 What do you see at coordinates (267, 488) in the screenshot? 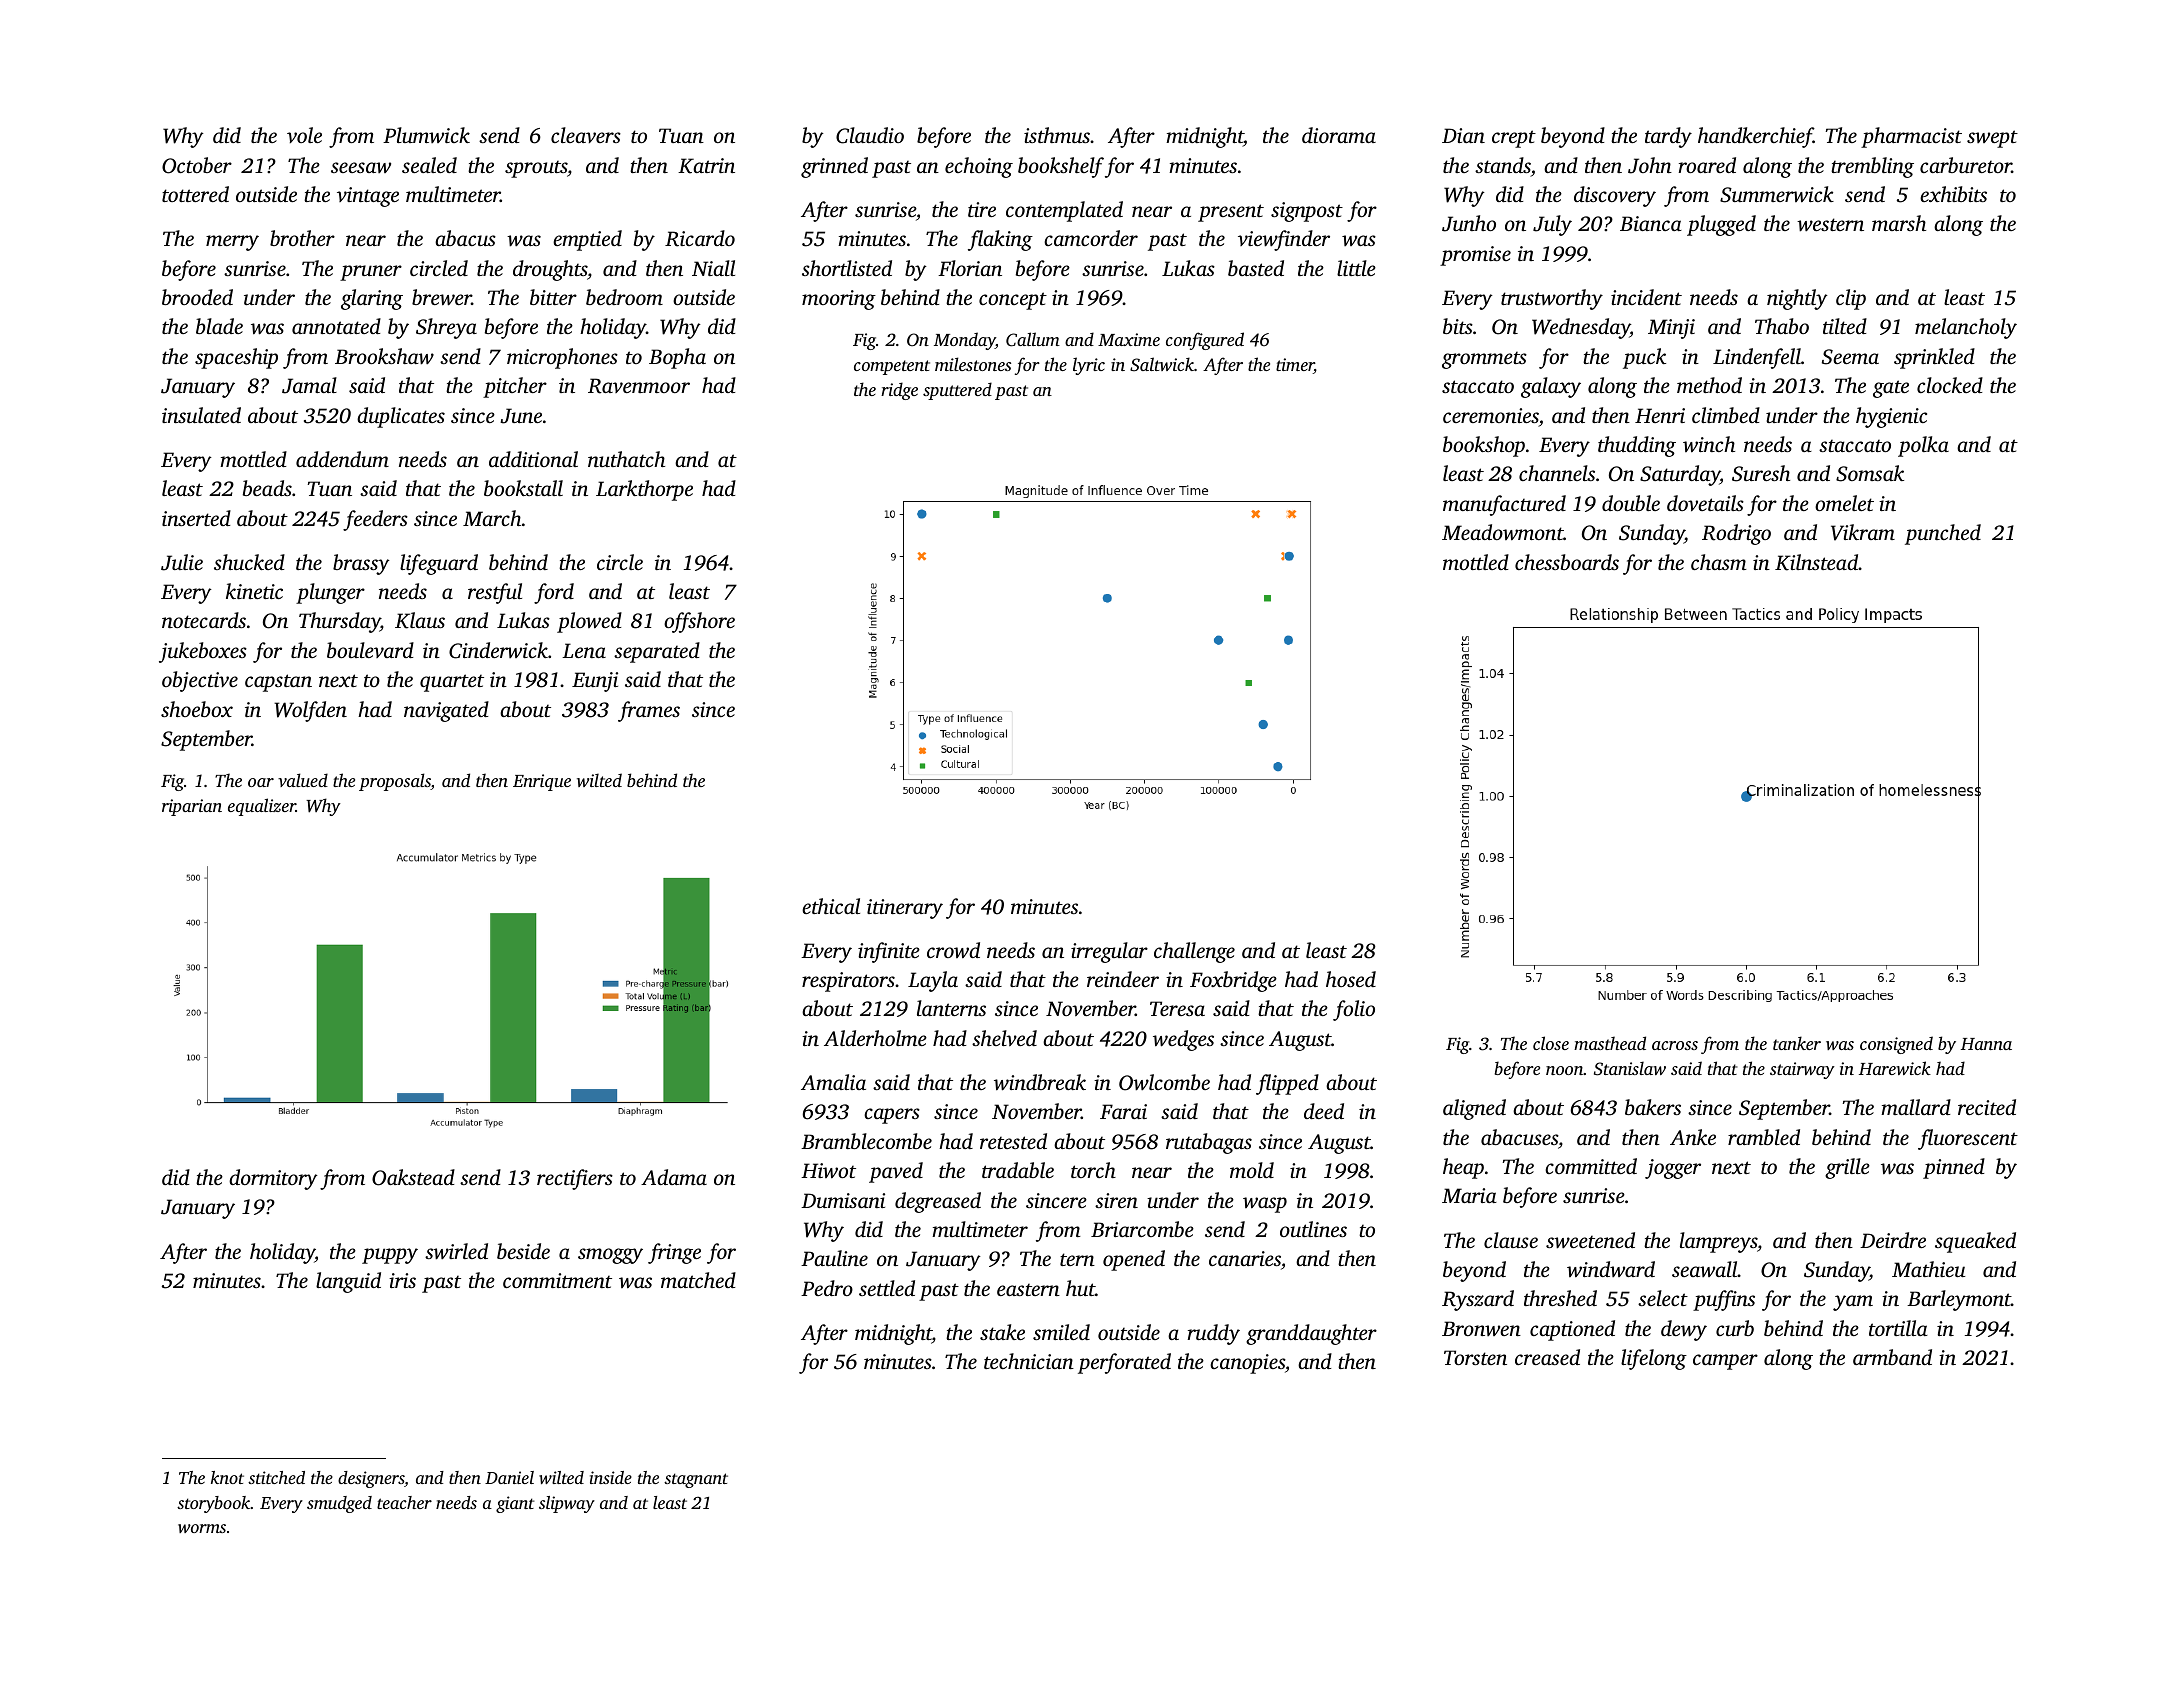
I see `beads` at bounding box center [267, 488].
